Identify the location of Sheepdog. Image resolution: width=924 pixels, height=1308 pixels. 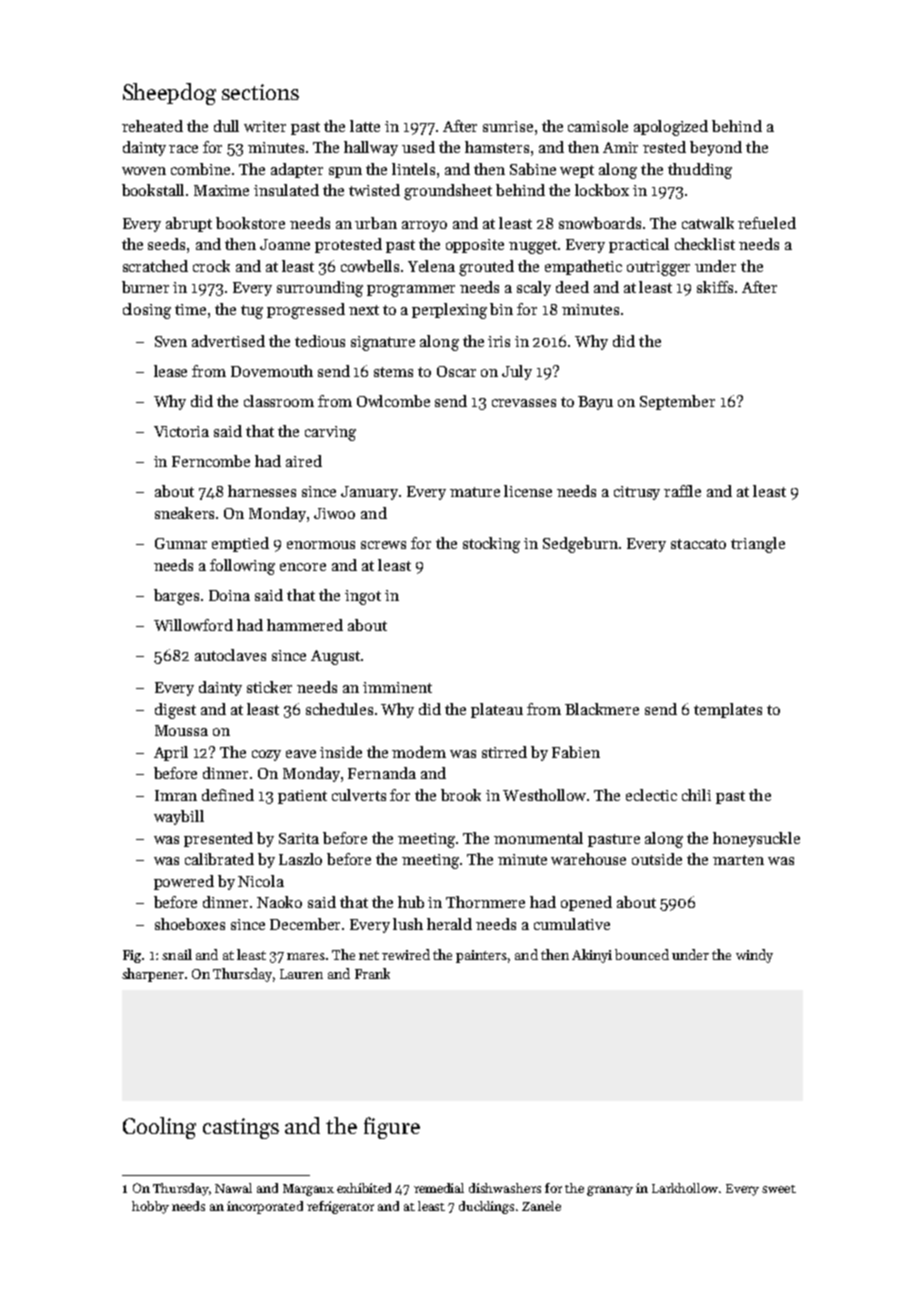
(169, 94).
